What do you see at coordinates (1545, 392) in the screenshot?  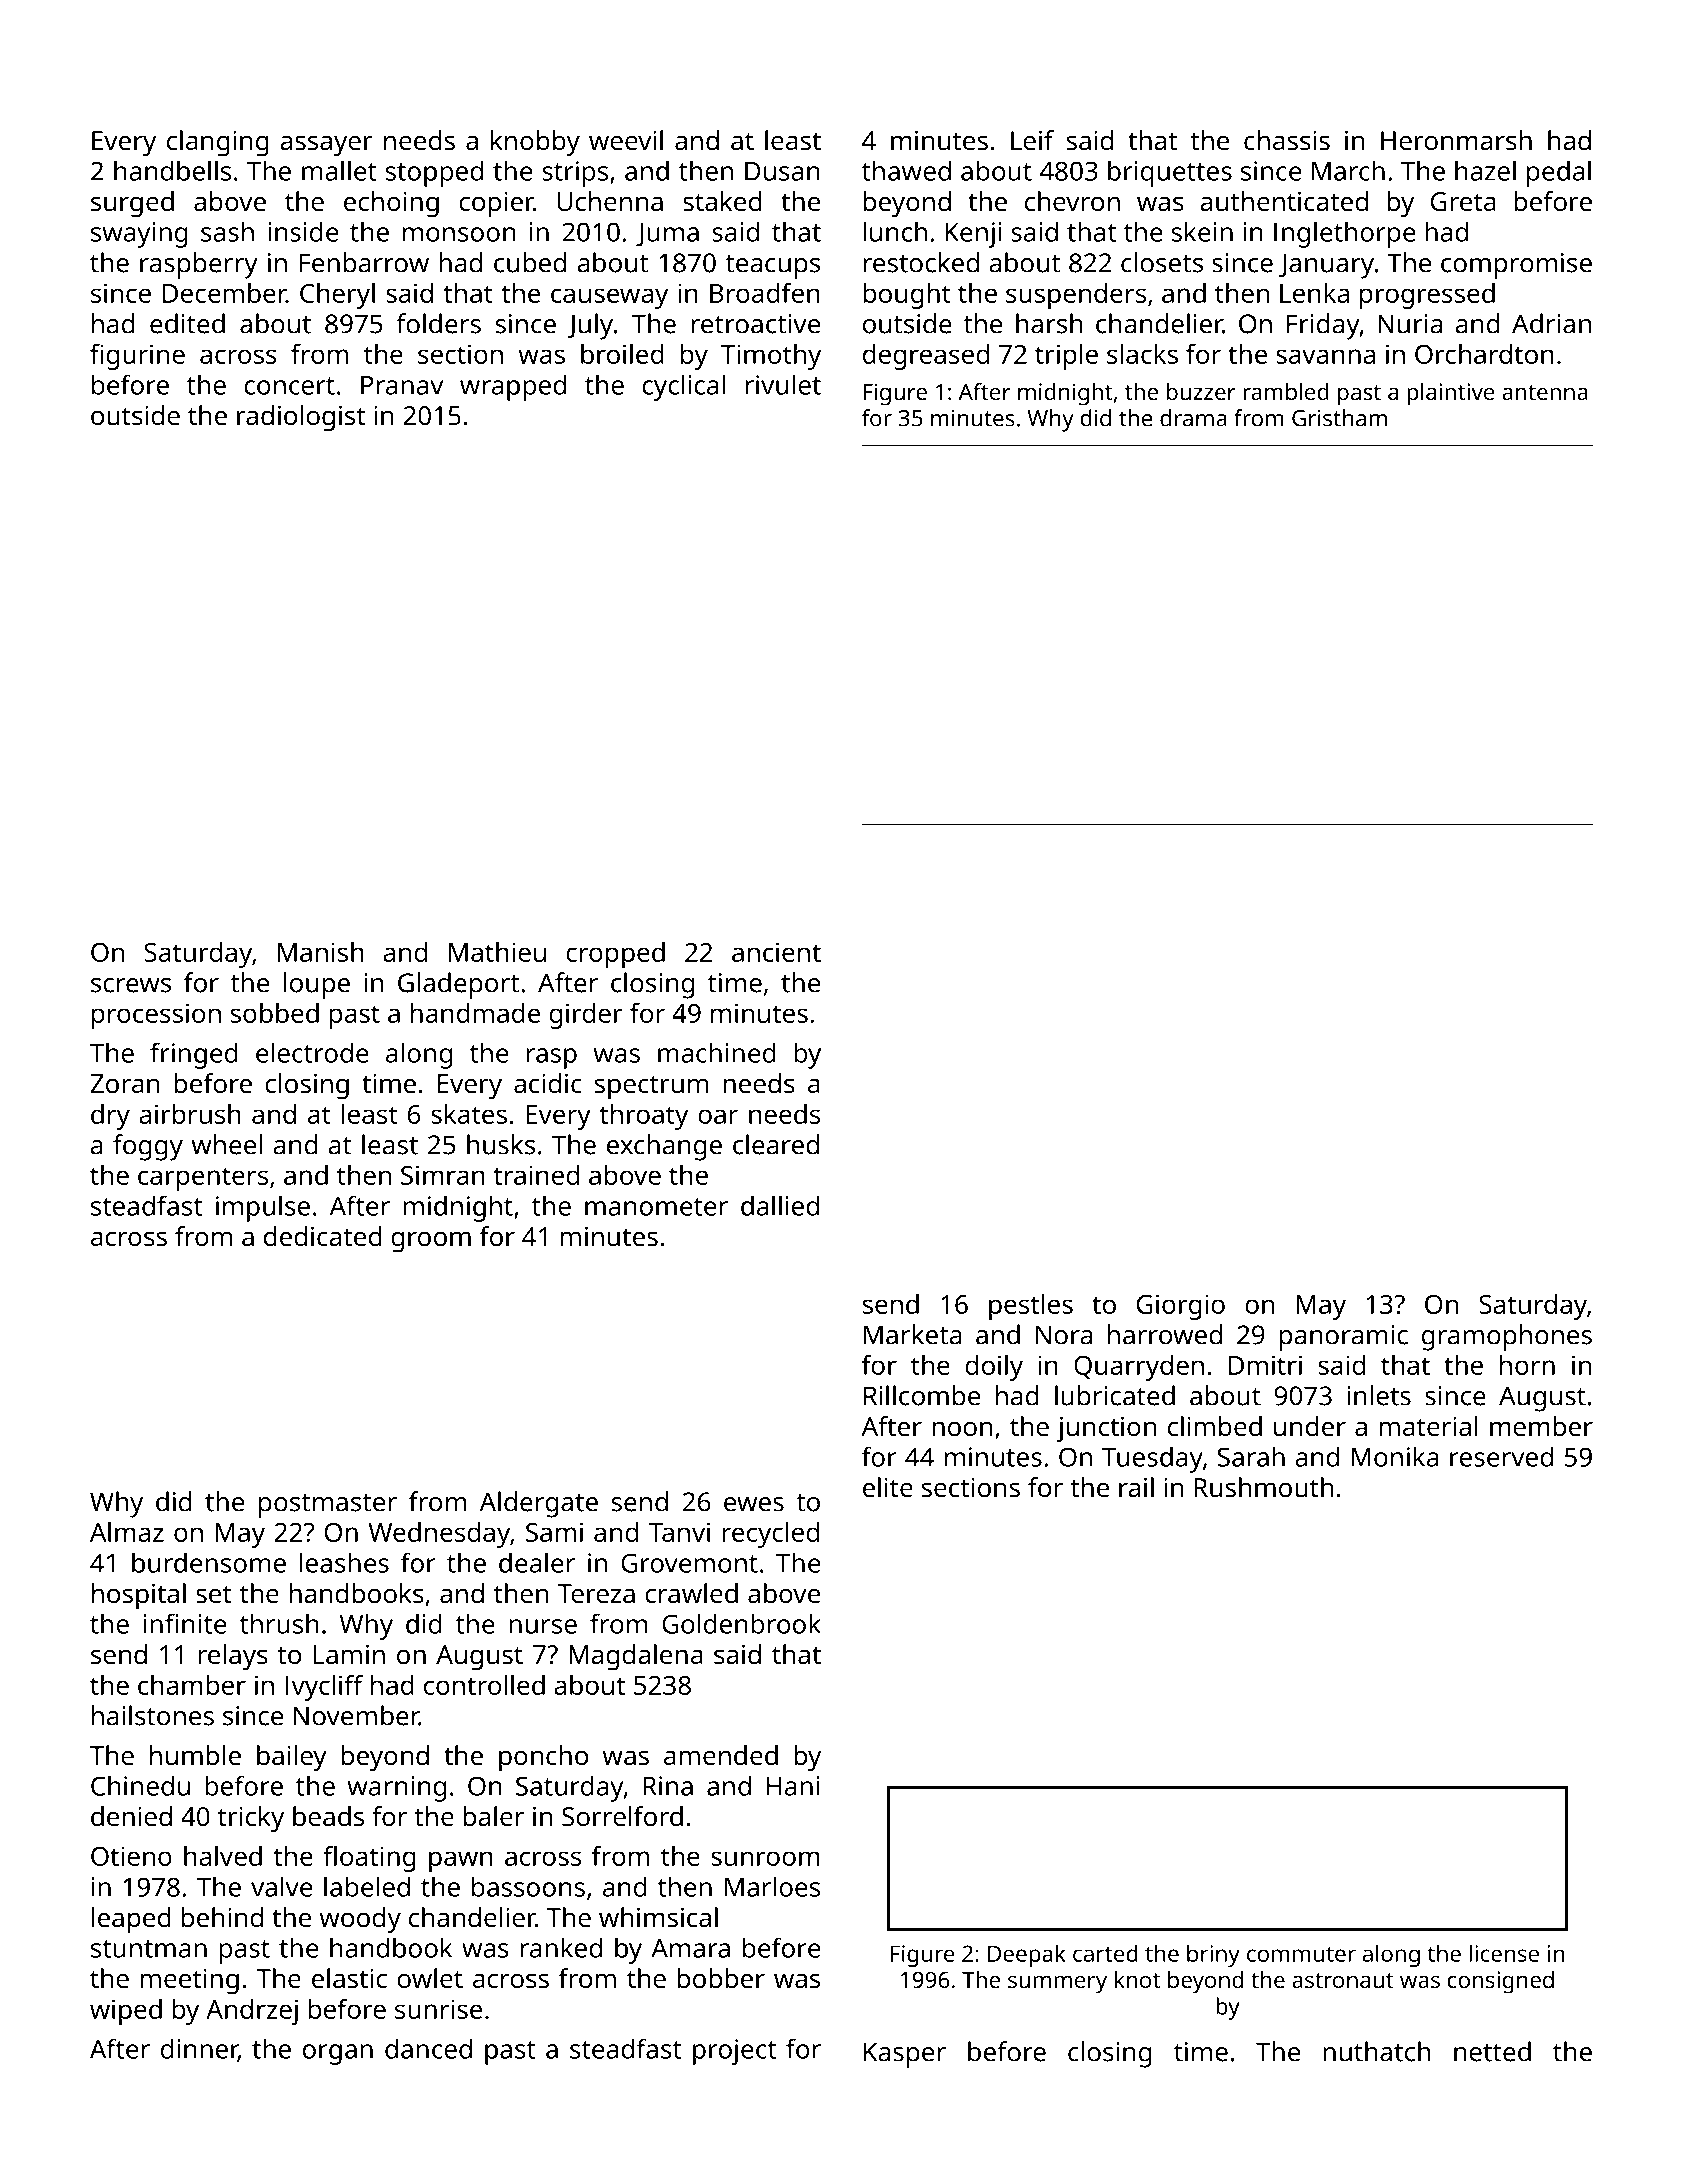 I see `antenna` at bounding box center [1545, 392].
